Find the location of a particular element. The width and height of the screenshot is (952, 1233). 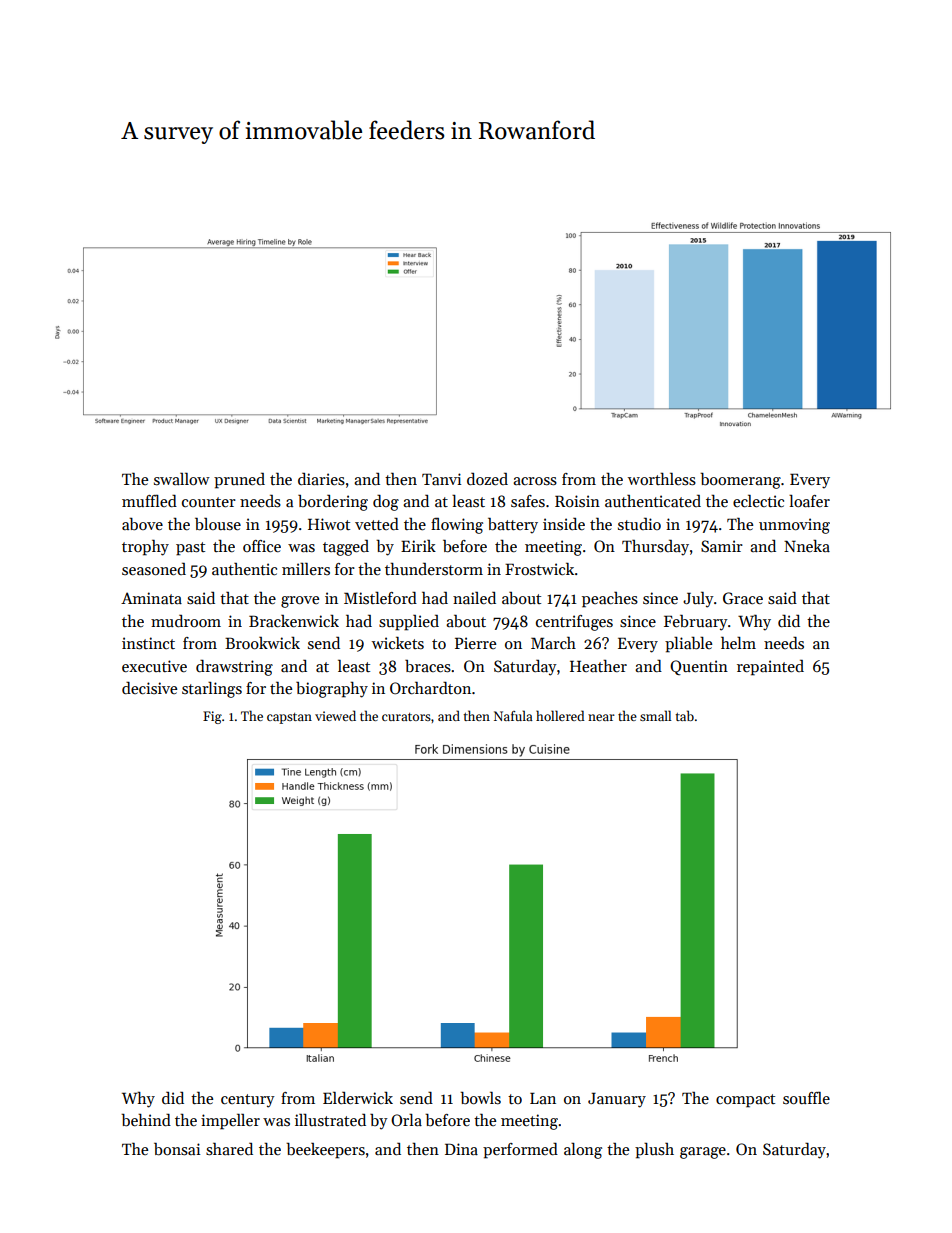

tab is located at coordinates (684, 715).
